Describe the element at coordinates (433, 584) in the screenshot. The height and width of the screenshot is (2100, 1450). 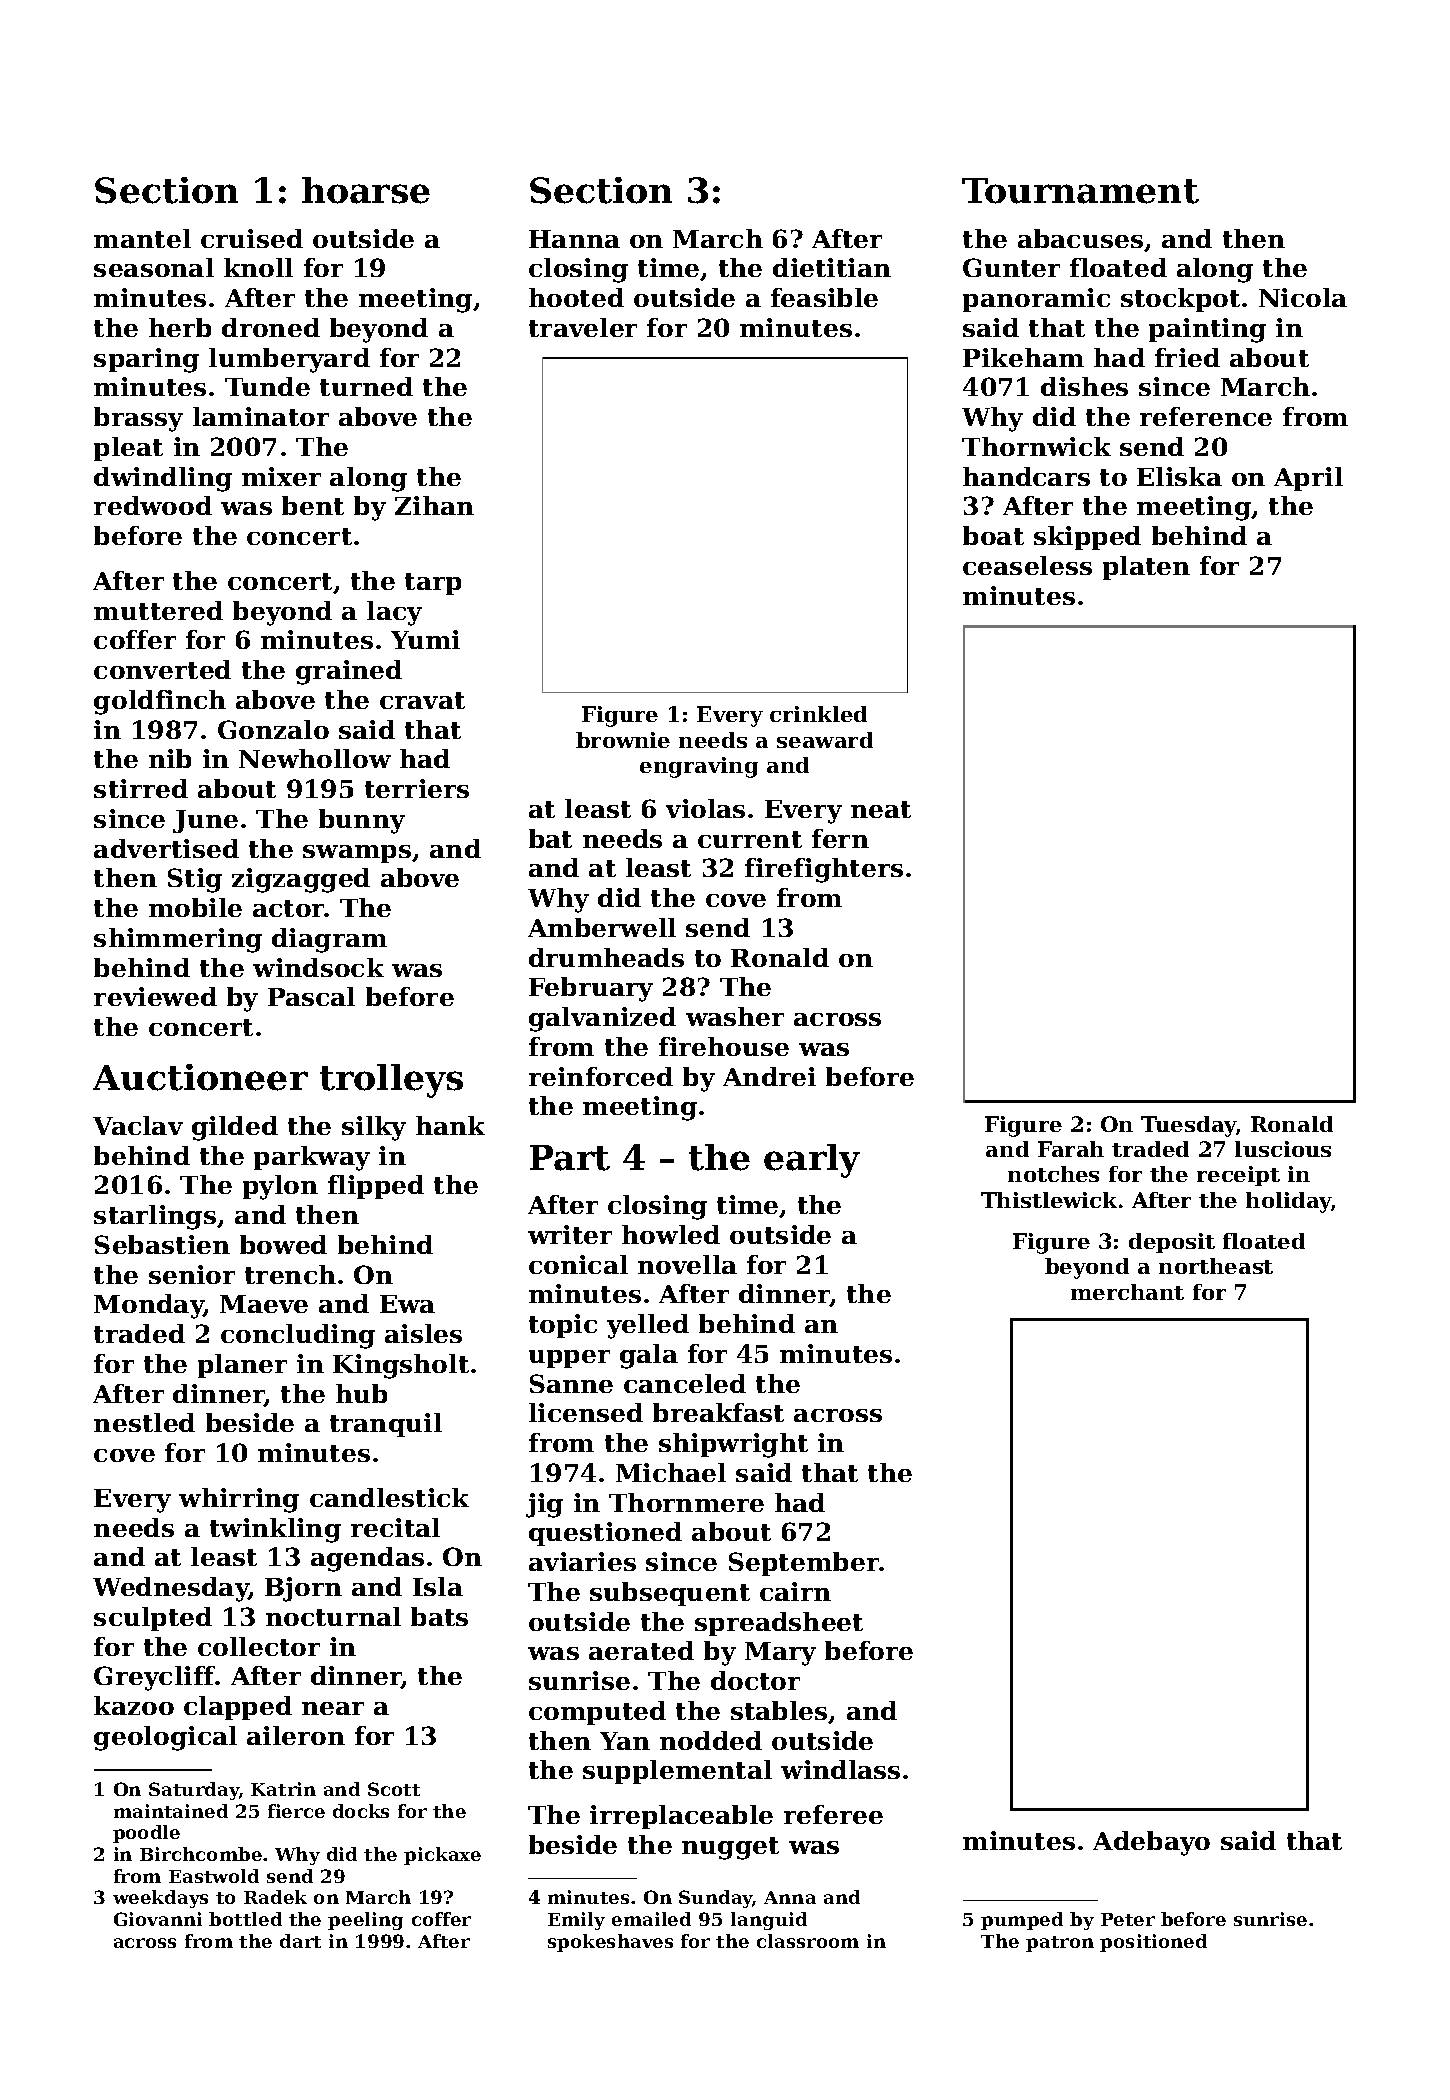
I see `tarp` at that location.
